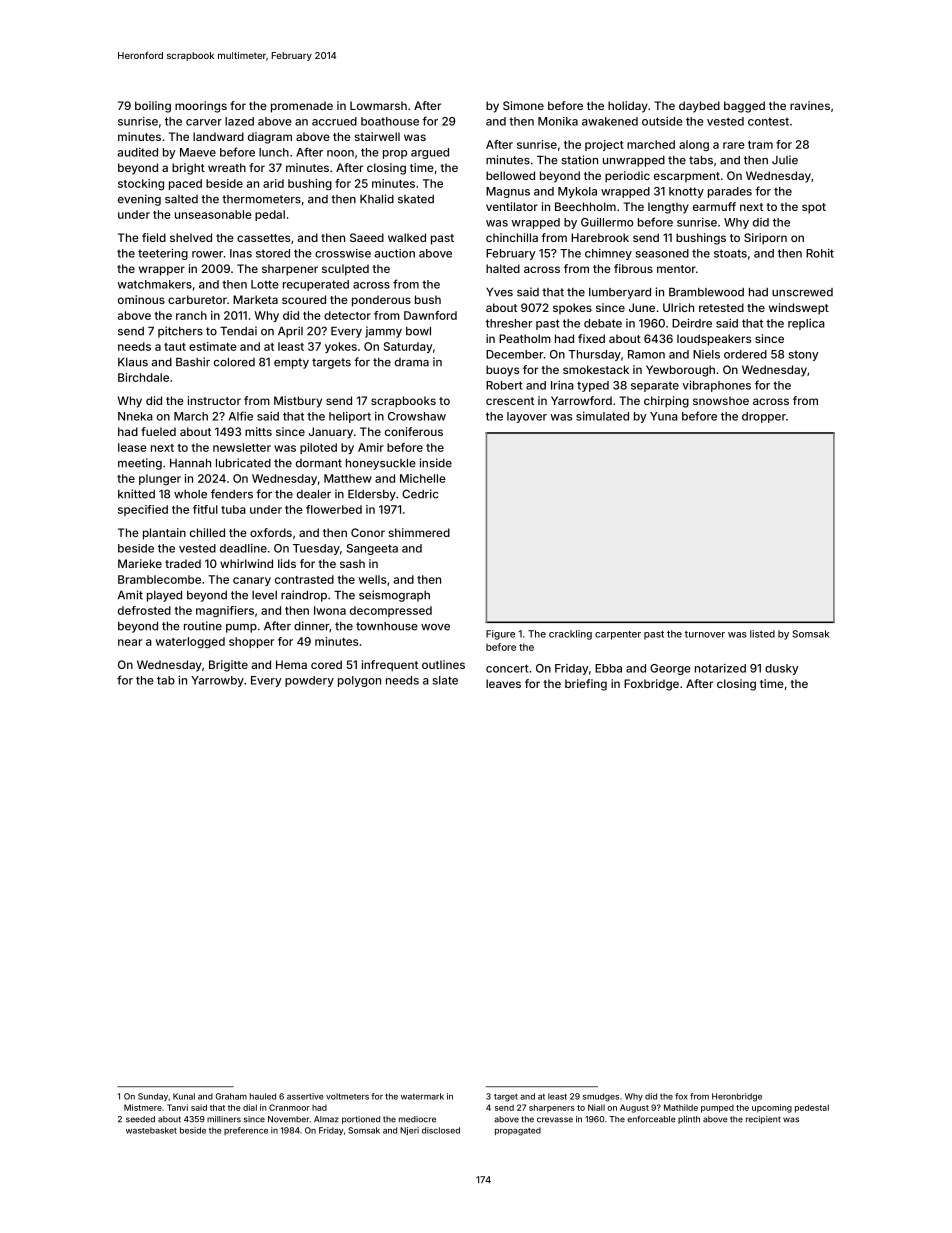 The width and height of the document is (952, 1233). What do you see at coordinates (309, 681) in the document?
I see `powdery` at bounding box center [309, 681].
